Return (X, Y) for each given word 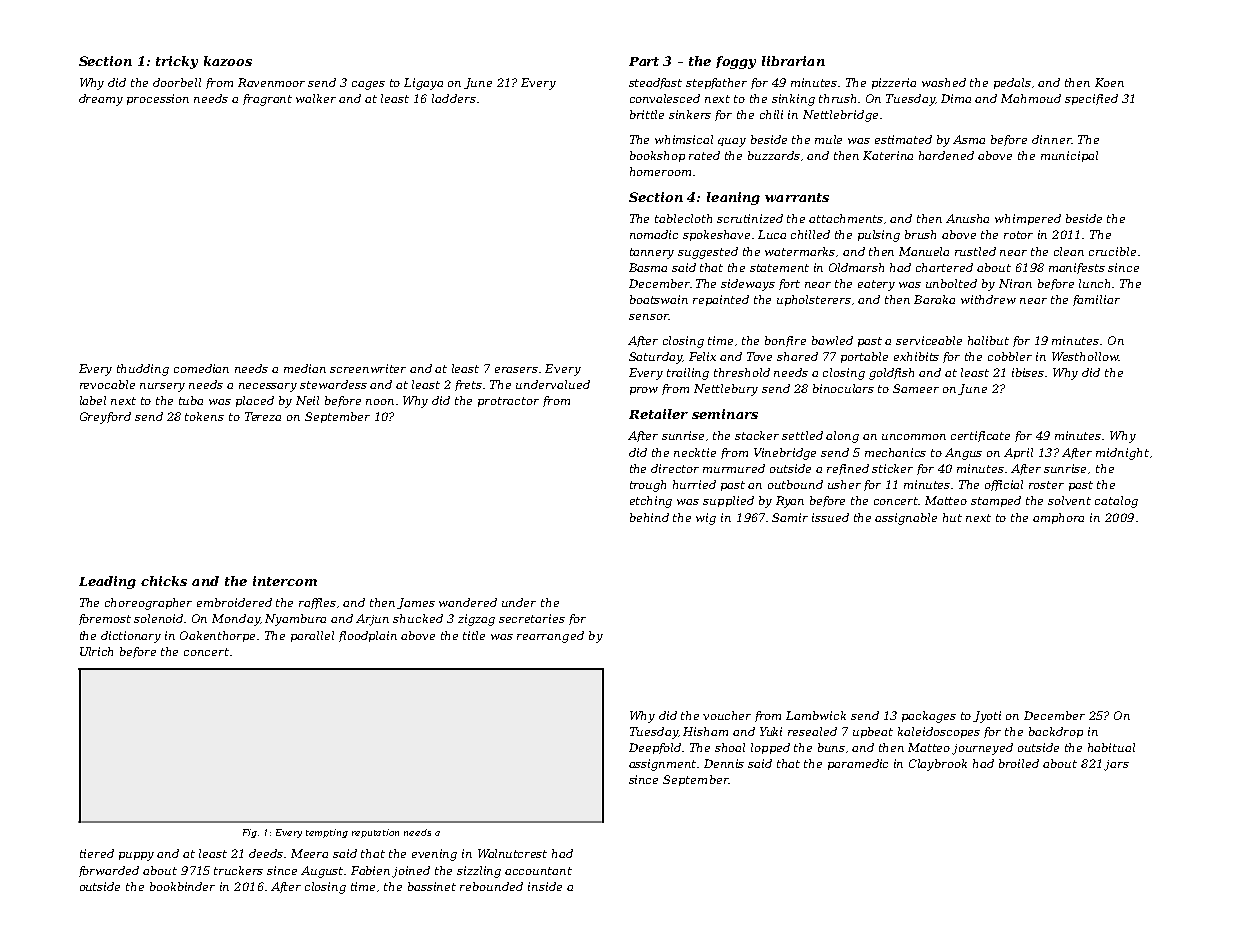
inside (545, 886)
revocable (107, 384)
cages (368, 85)
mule (828, 139)
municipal (1069, 156)
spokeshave (716, 235)
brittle (647, 114)
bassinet (432, 886)
